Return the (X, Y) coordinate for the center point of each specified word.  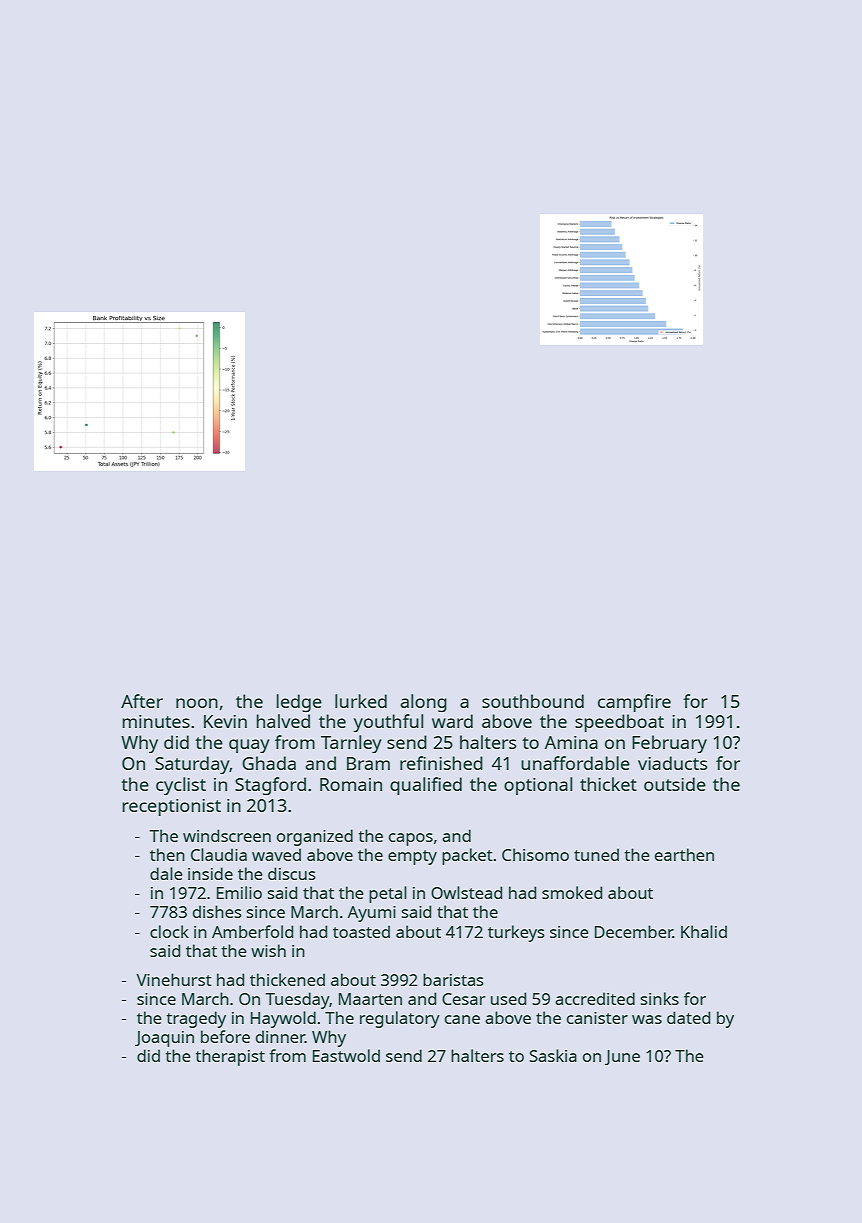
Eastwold (346, 1055)
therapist (230, 1057)
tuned (596, 854)
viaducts (672, 763)
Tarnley (351, 744)
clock (169, 931)
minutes (156, 721)
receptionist (172, 807)
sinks (660, 998)
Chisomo (535, 854)
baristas (453, 979)
